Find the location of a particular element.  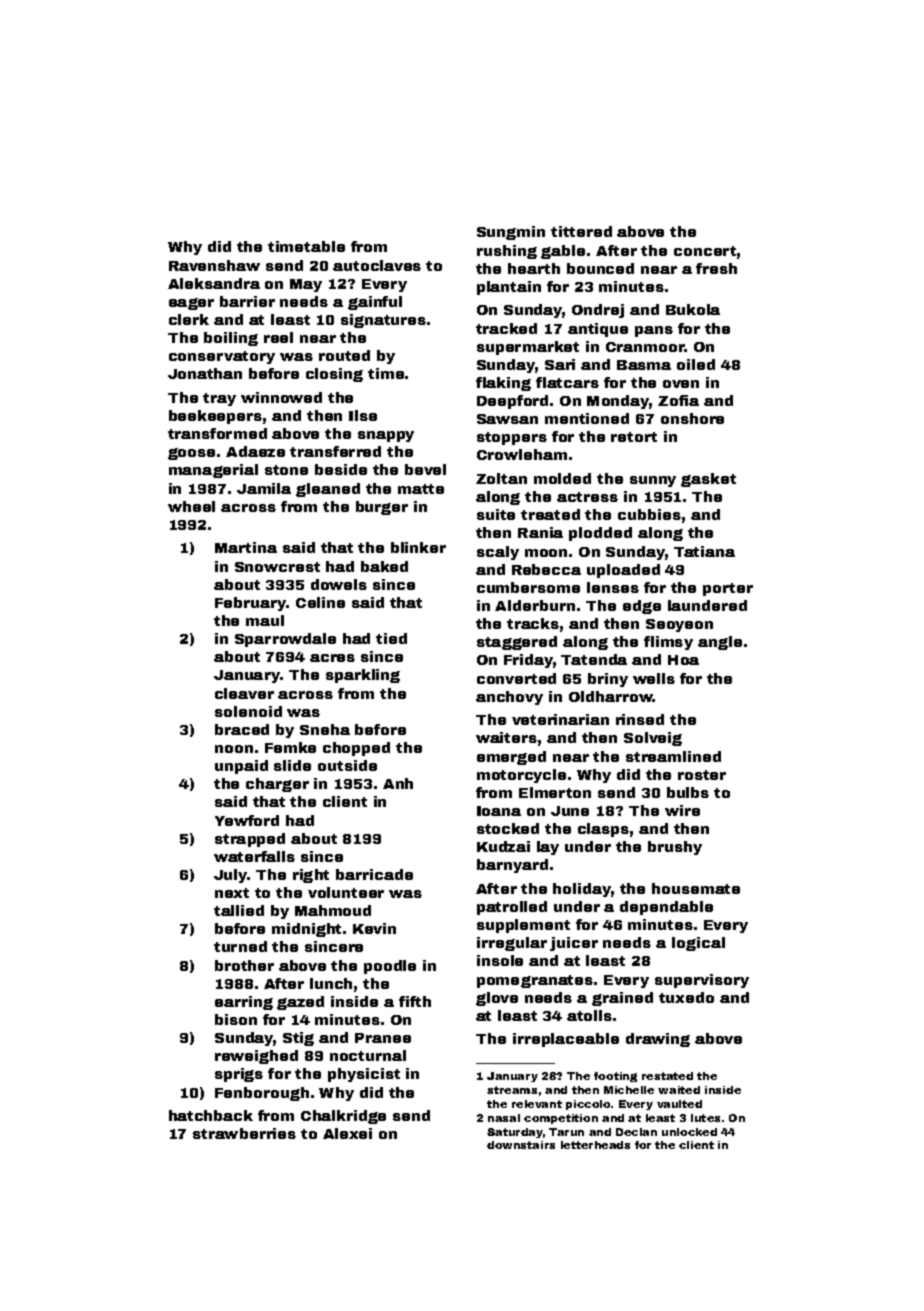

cleaver is located at coordinates (244, 693).
